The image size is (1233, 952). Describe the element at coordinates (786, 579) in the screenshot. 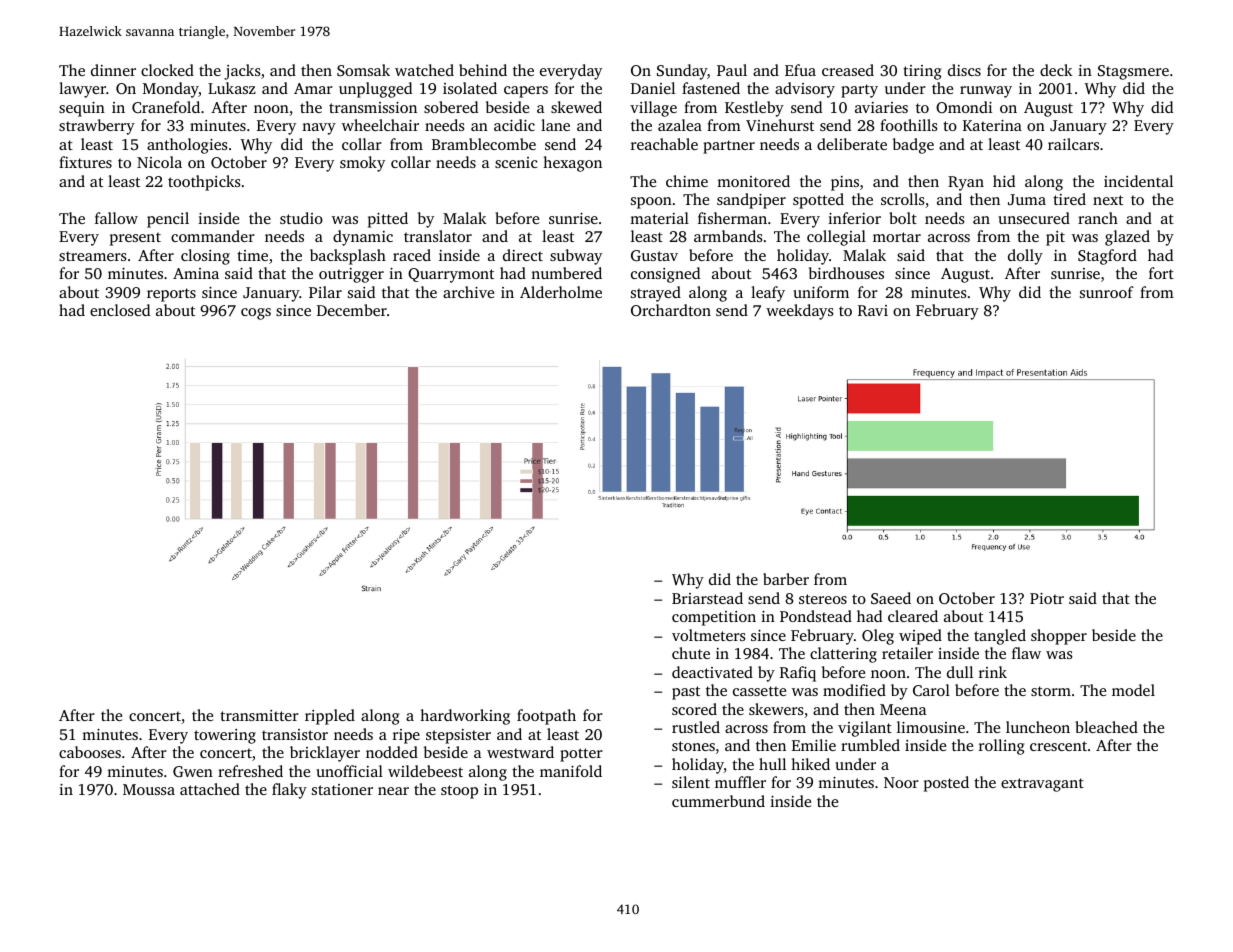

I see `barber` at that location.
